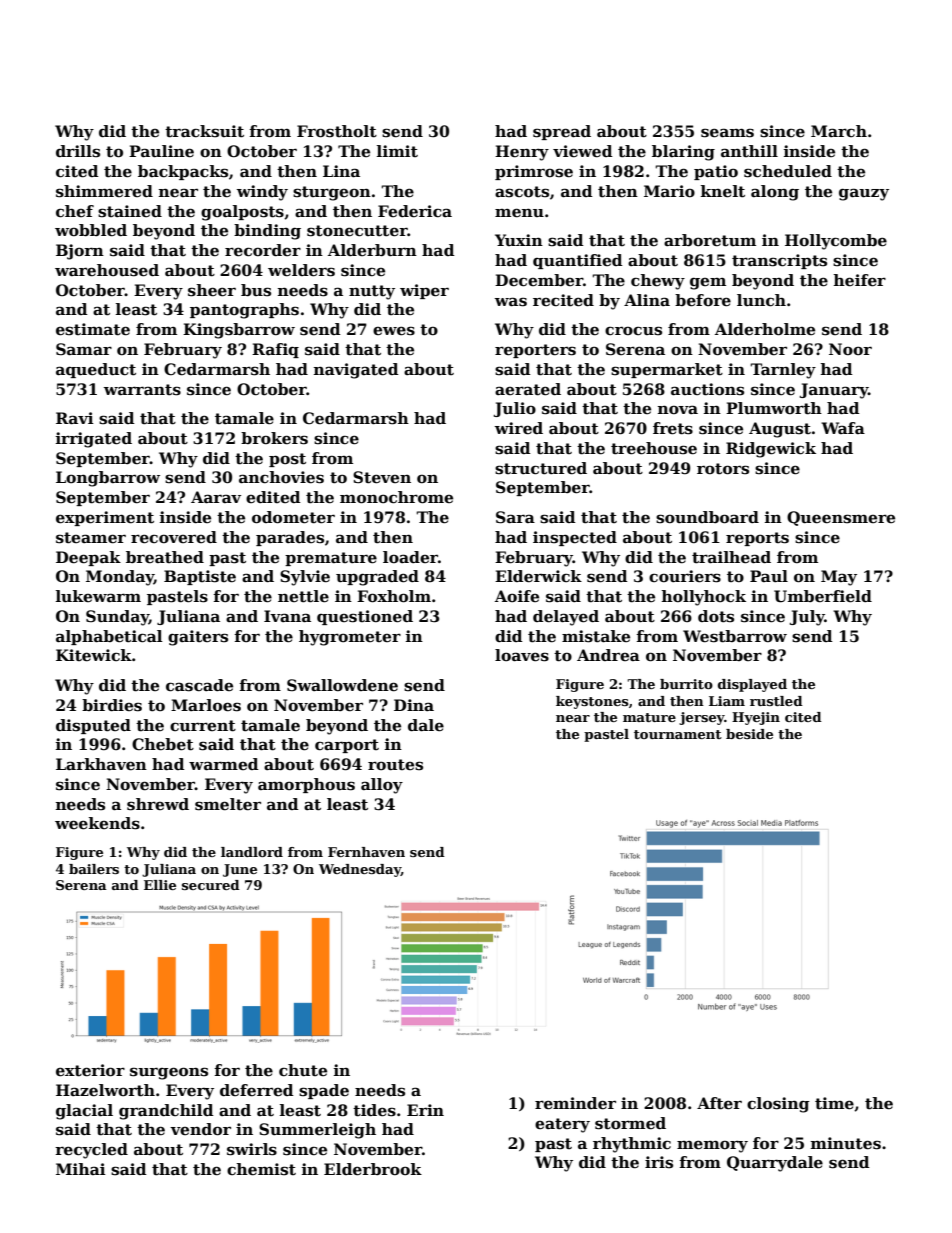 The image size is (952, 1233). What do you see at coordinates (749, 734) in the screenshot?
I see `beside` at bounding box center [749, 734].
